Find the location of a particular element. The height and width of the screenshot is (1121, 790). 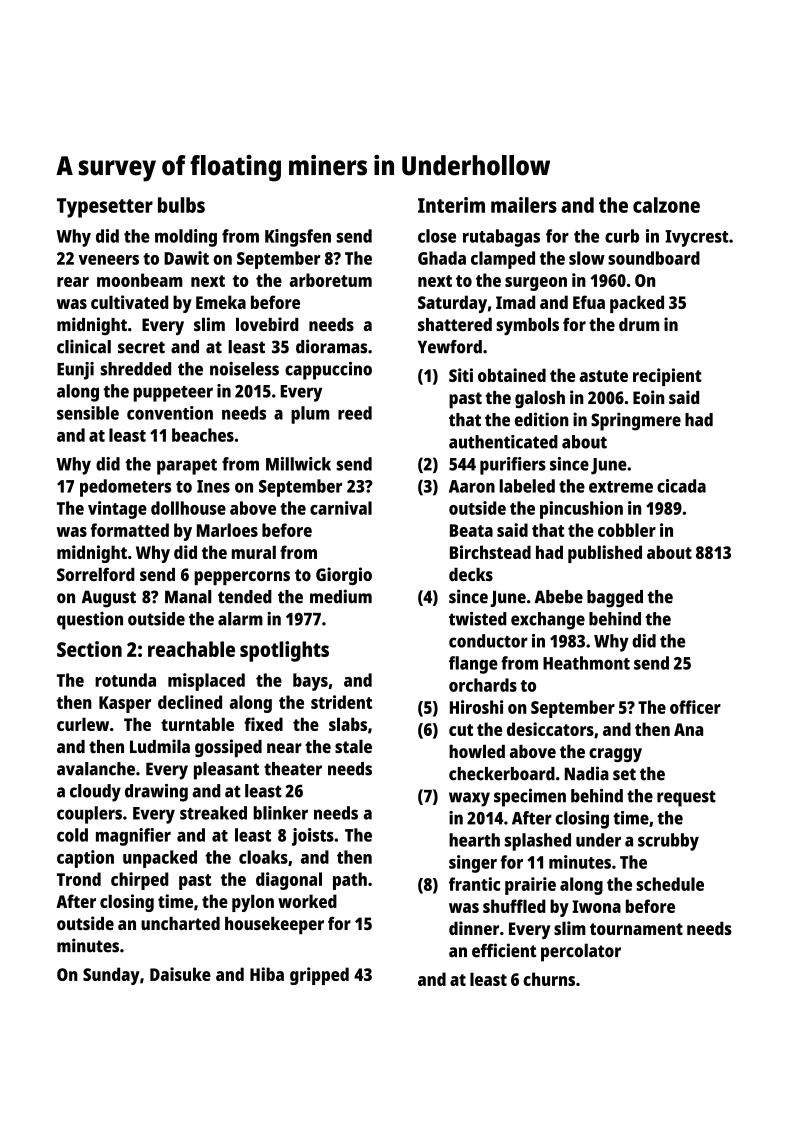

bagged is located at coordinates (615, 599).
